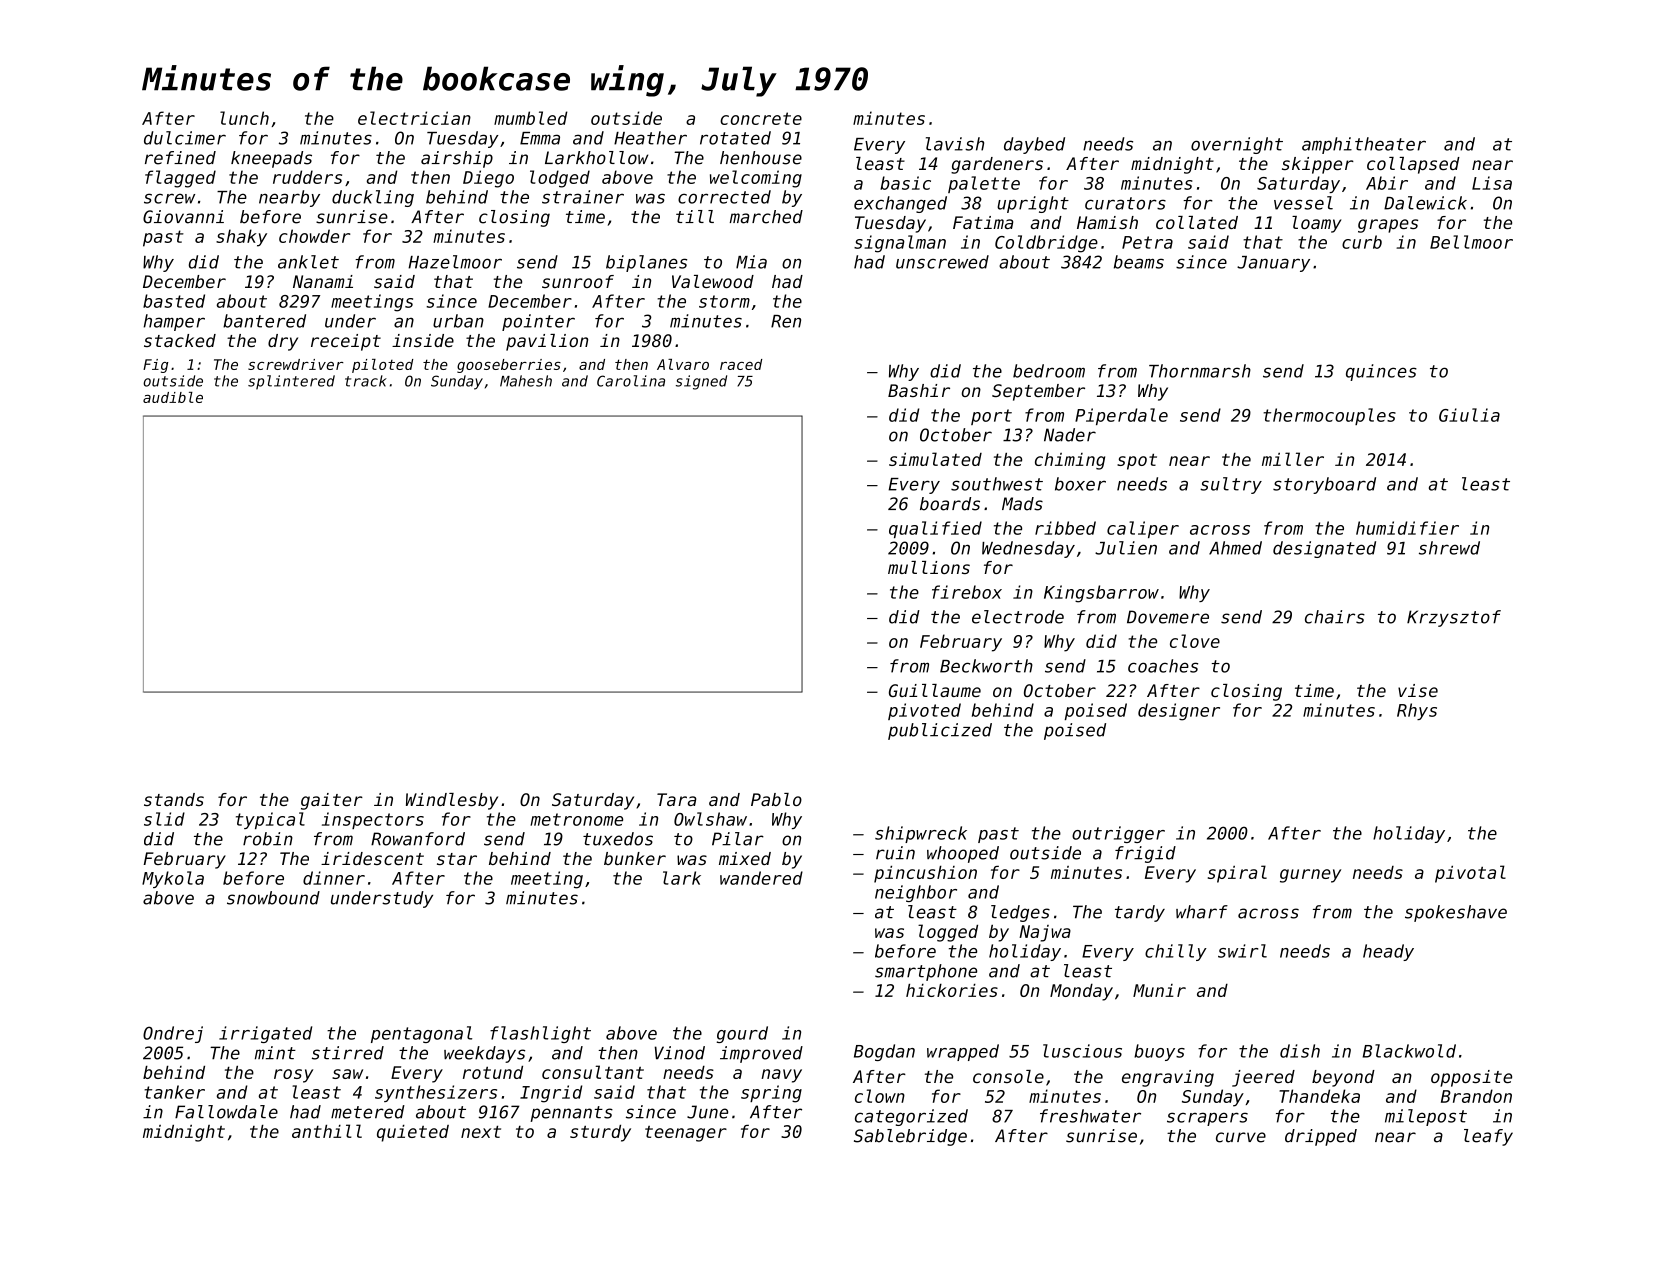  I want to click on qualified, so click(935, 529).
